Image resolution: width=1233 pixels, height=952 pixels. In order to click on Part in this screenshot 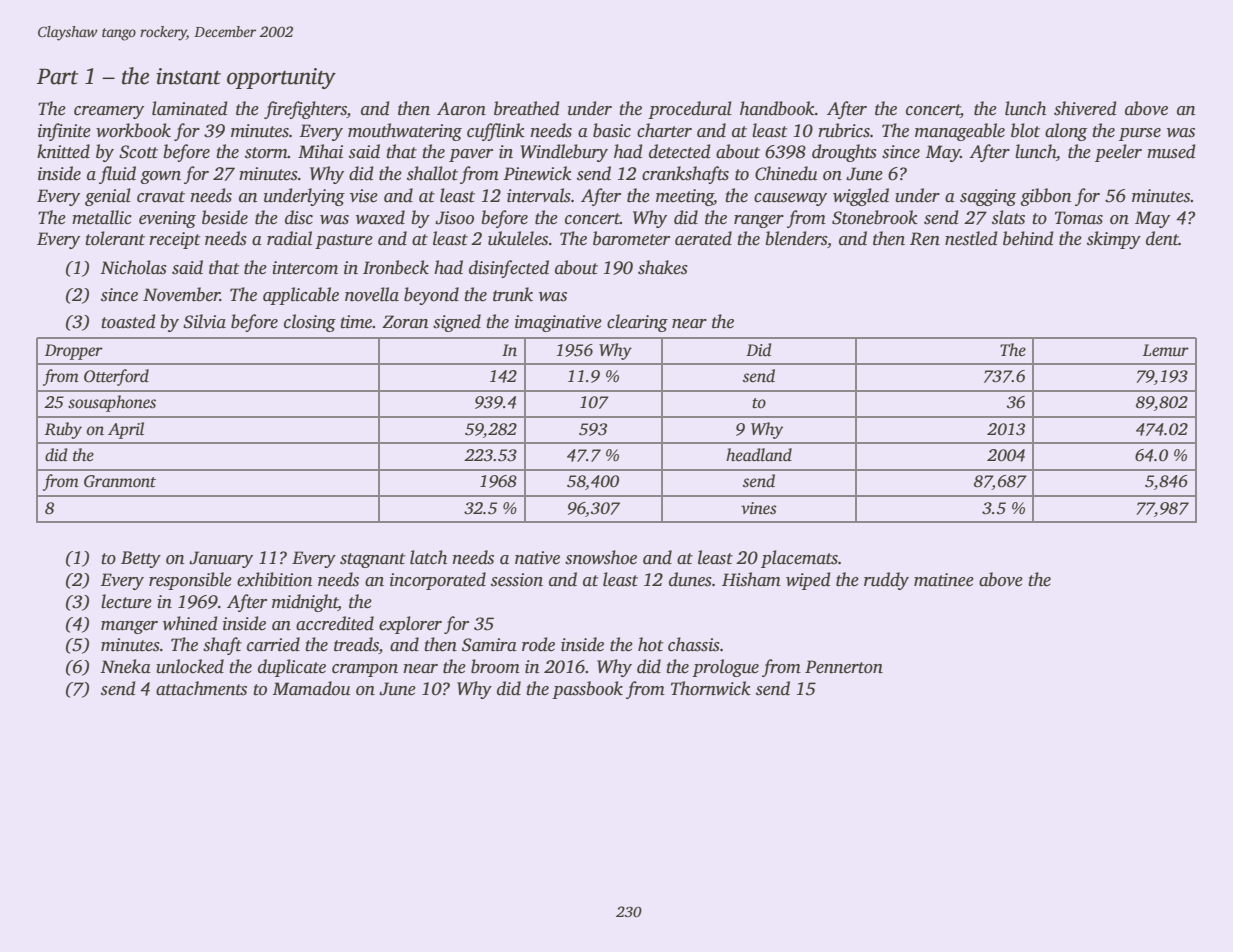, I will do `click(57, 76)`.
